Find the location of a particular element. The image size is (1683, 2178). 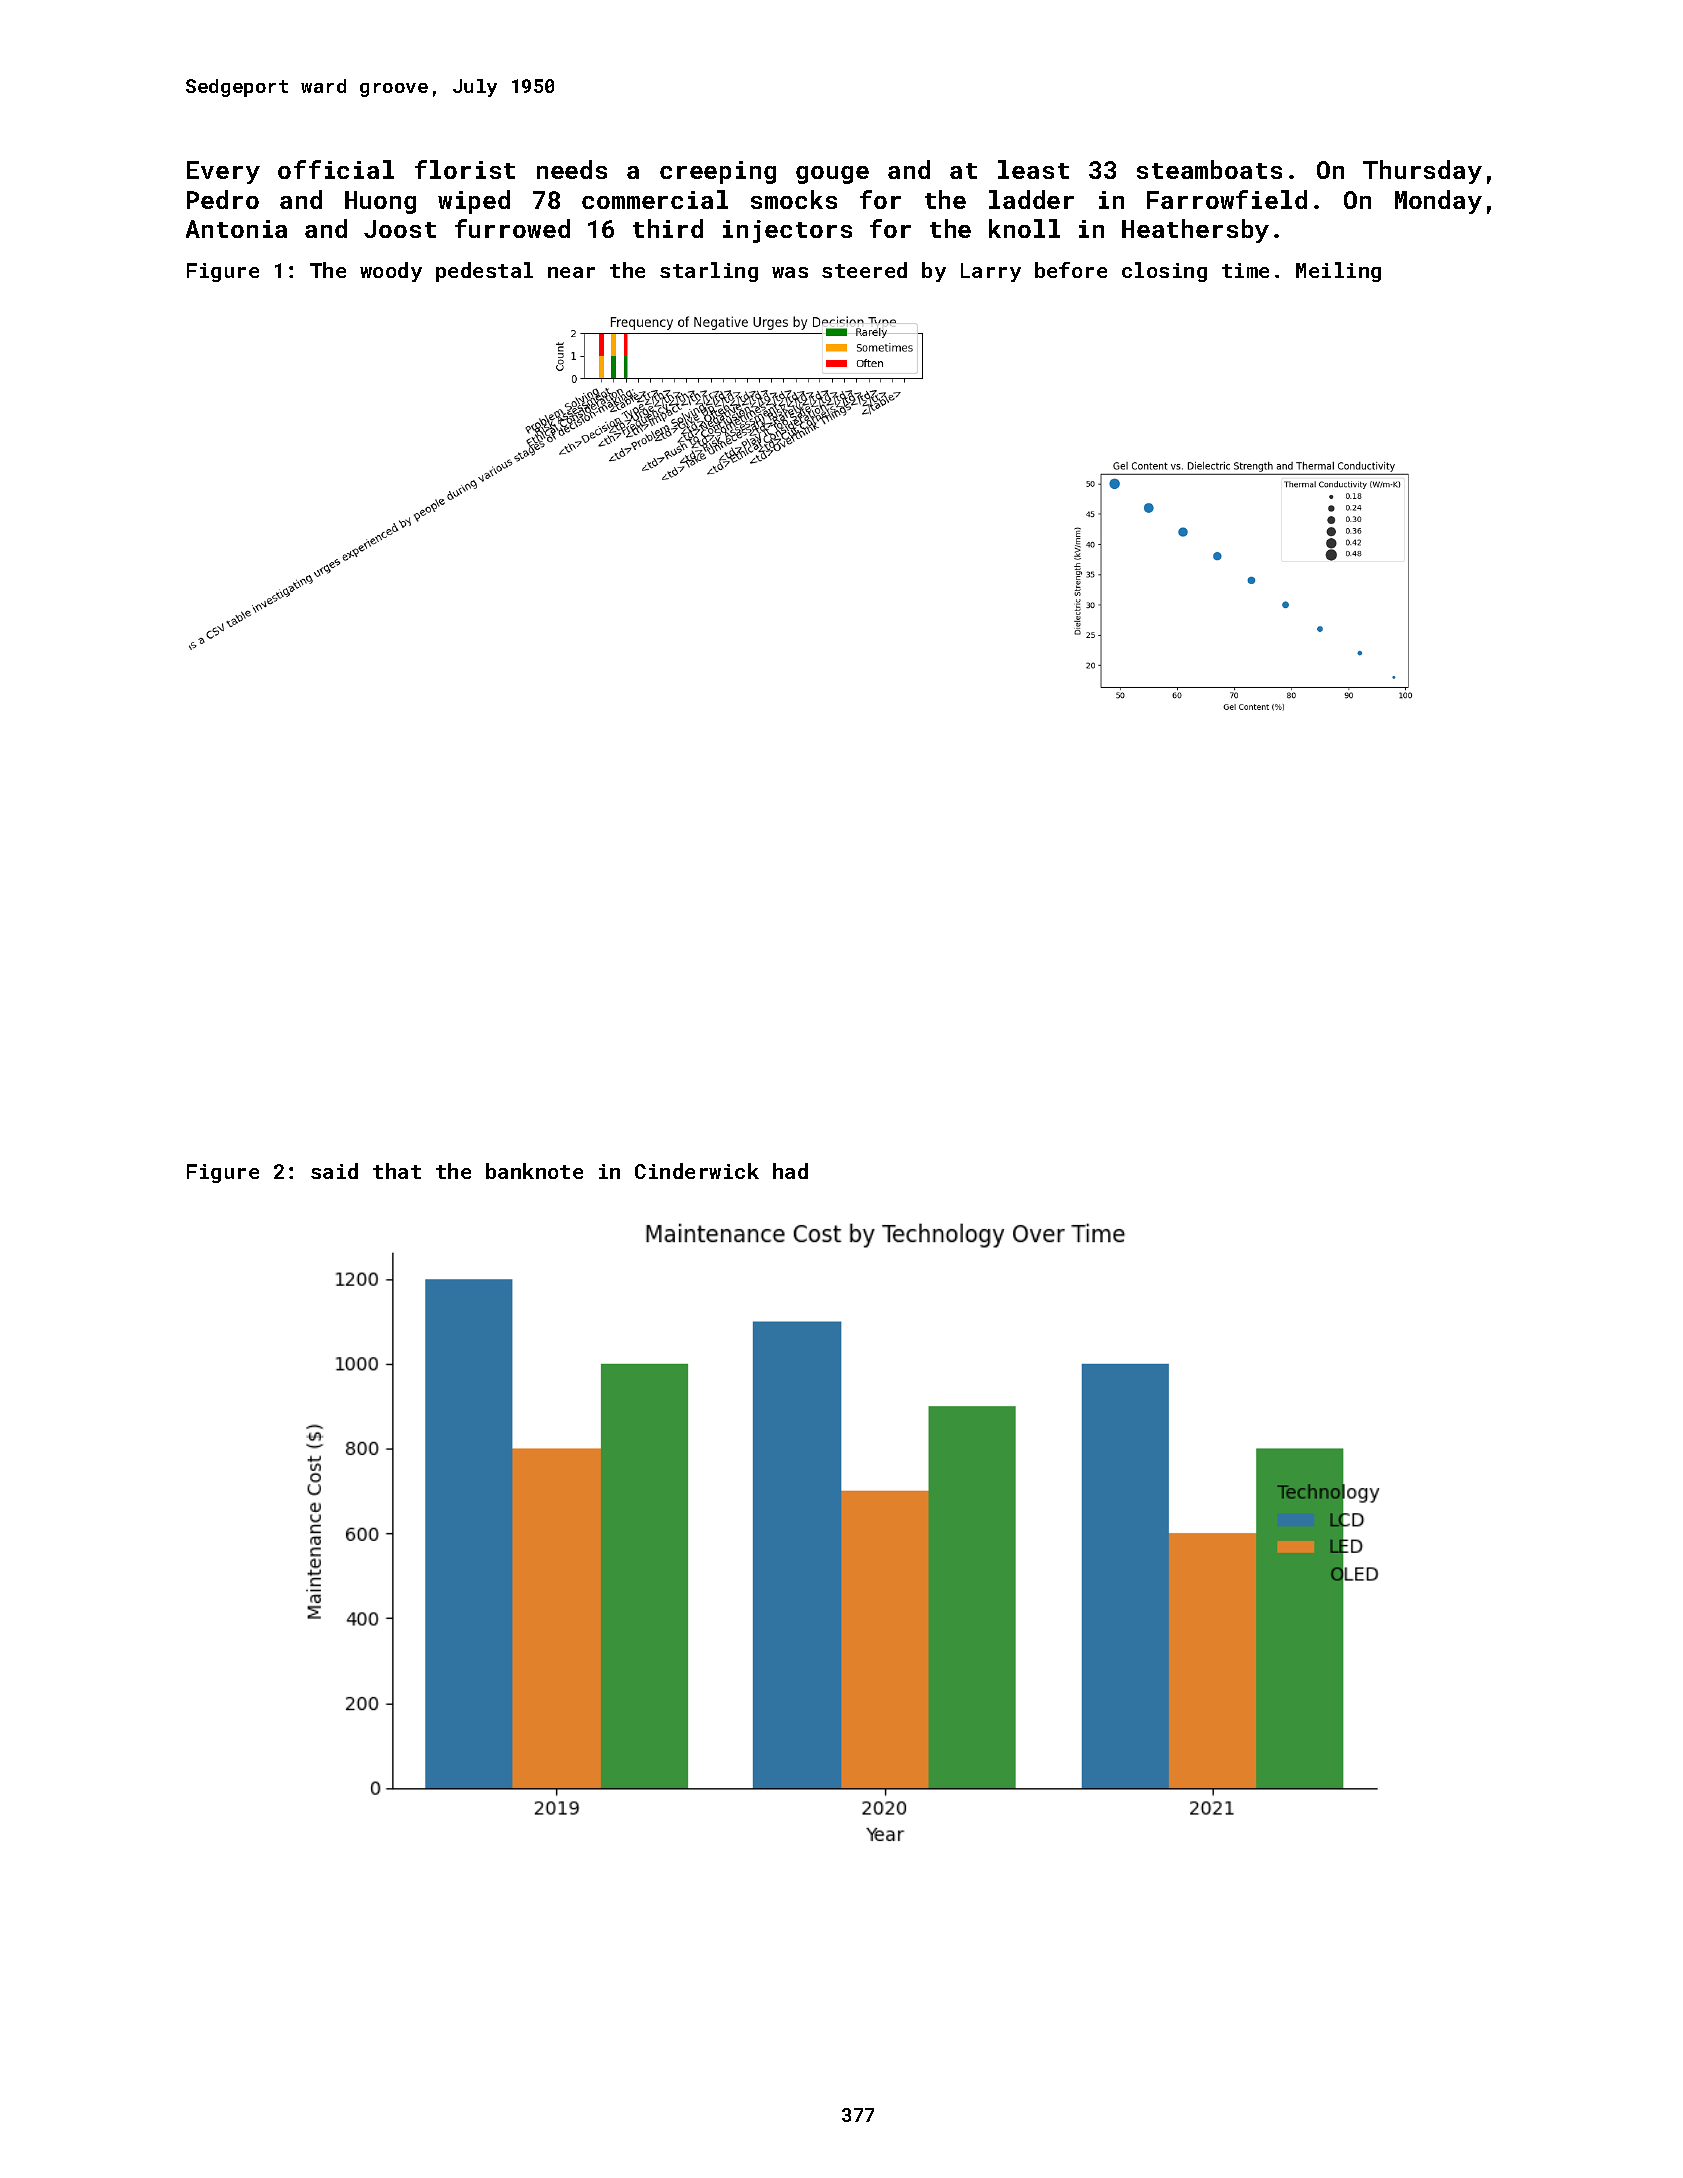

had is located at coordinates (790, 1171).
